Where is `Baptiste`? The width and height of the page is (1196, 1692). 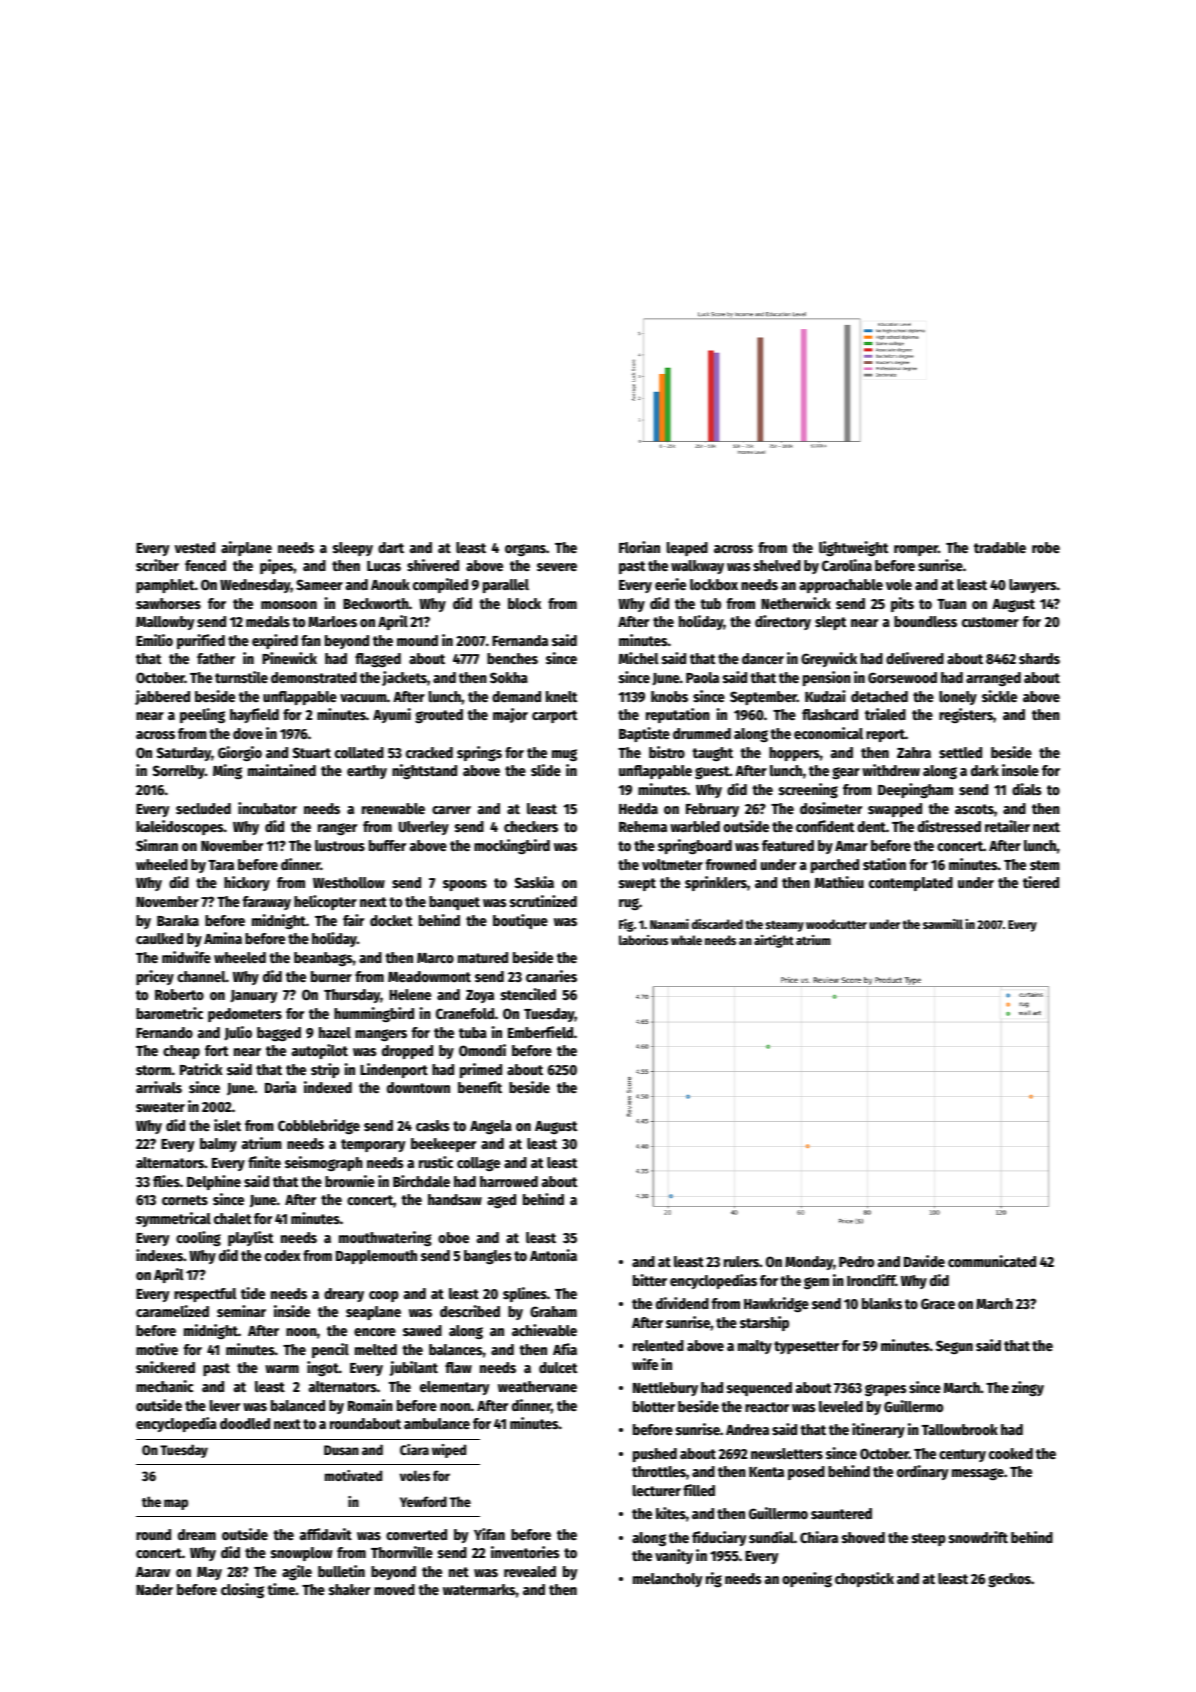 Baptiste is located at coordinates (644, 734).
